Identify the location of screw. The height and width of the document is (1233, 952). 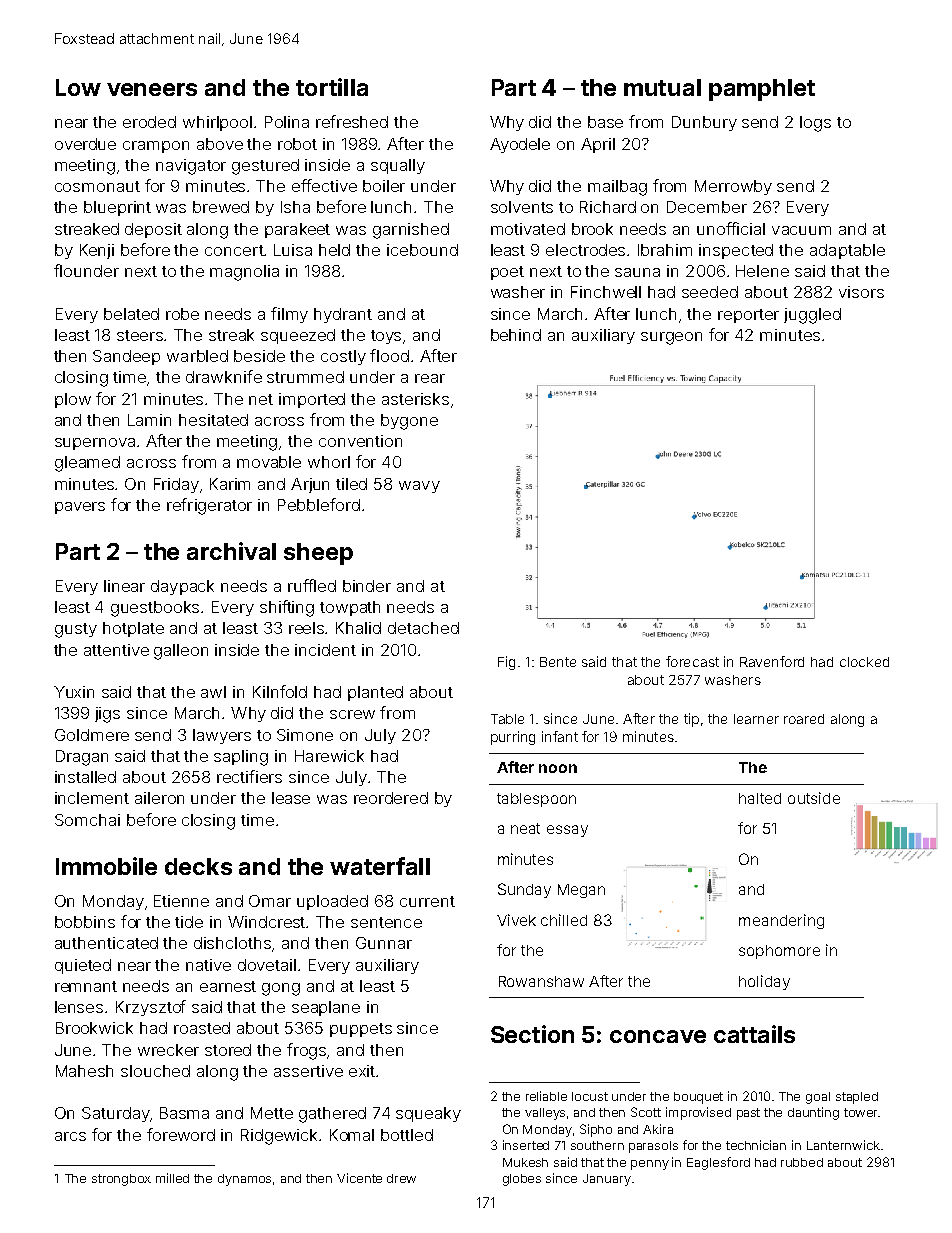
(352, 714).
